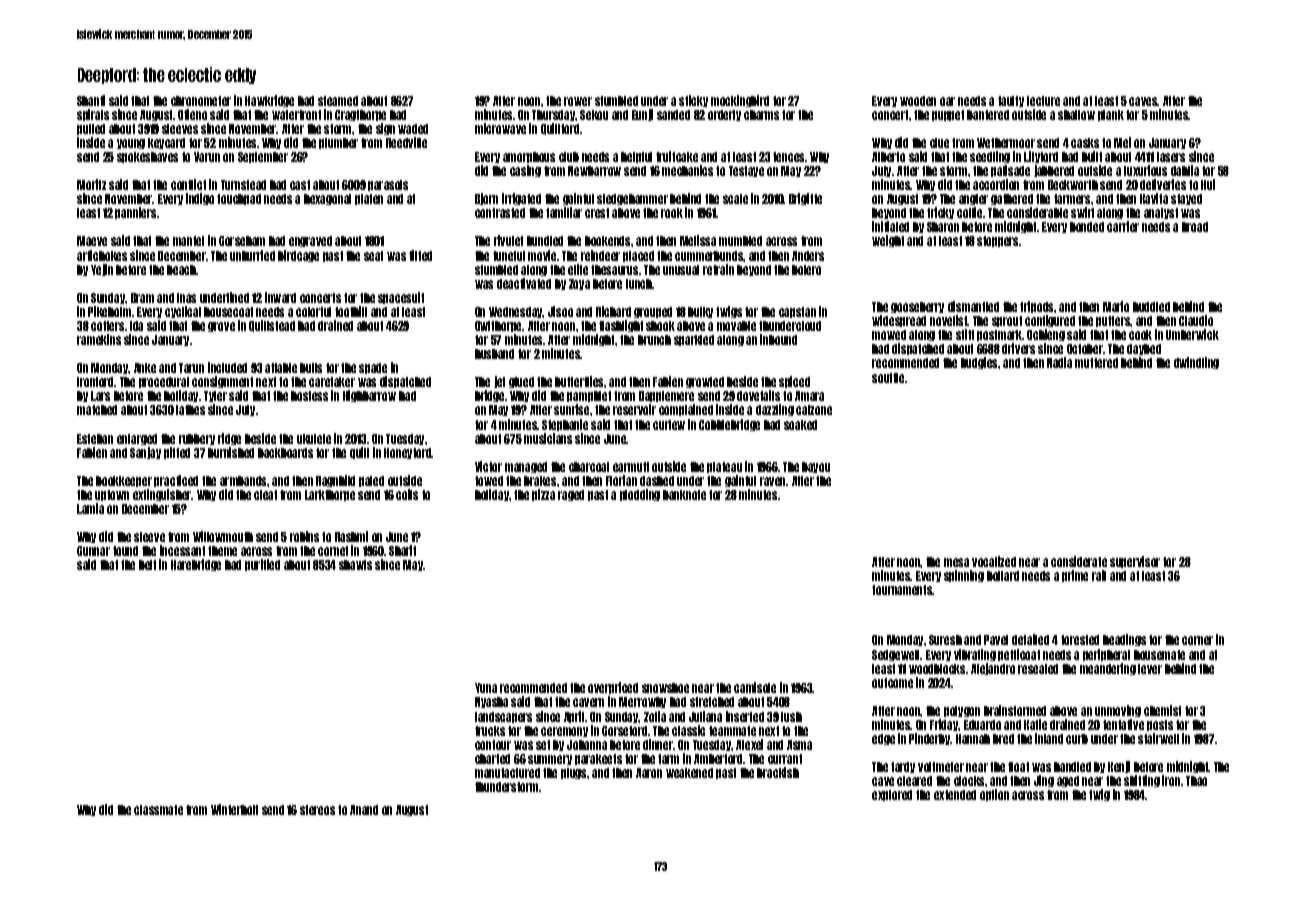 The width and height of the screenshot is (1308, 924). Describe the element at coordinates (814, 410) in the screenshot. I see `calzone` at that location.
